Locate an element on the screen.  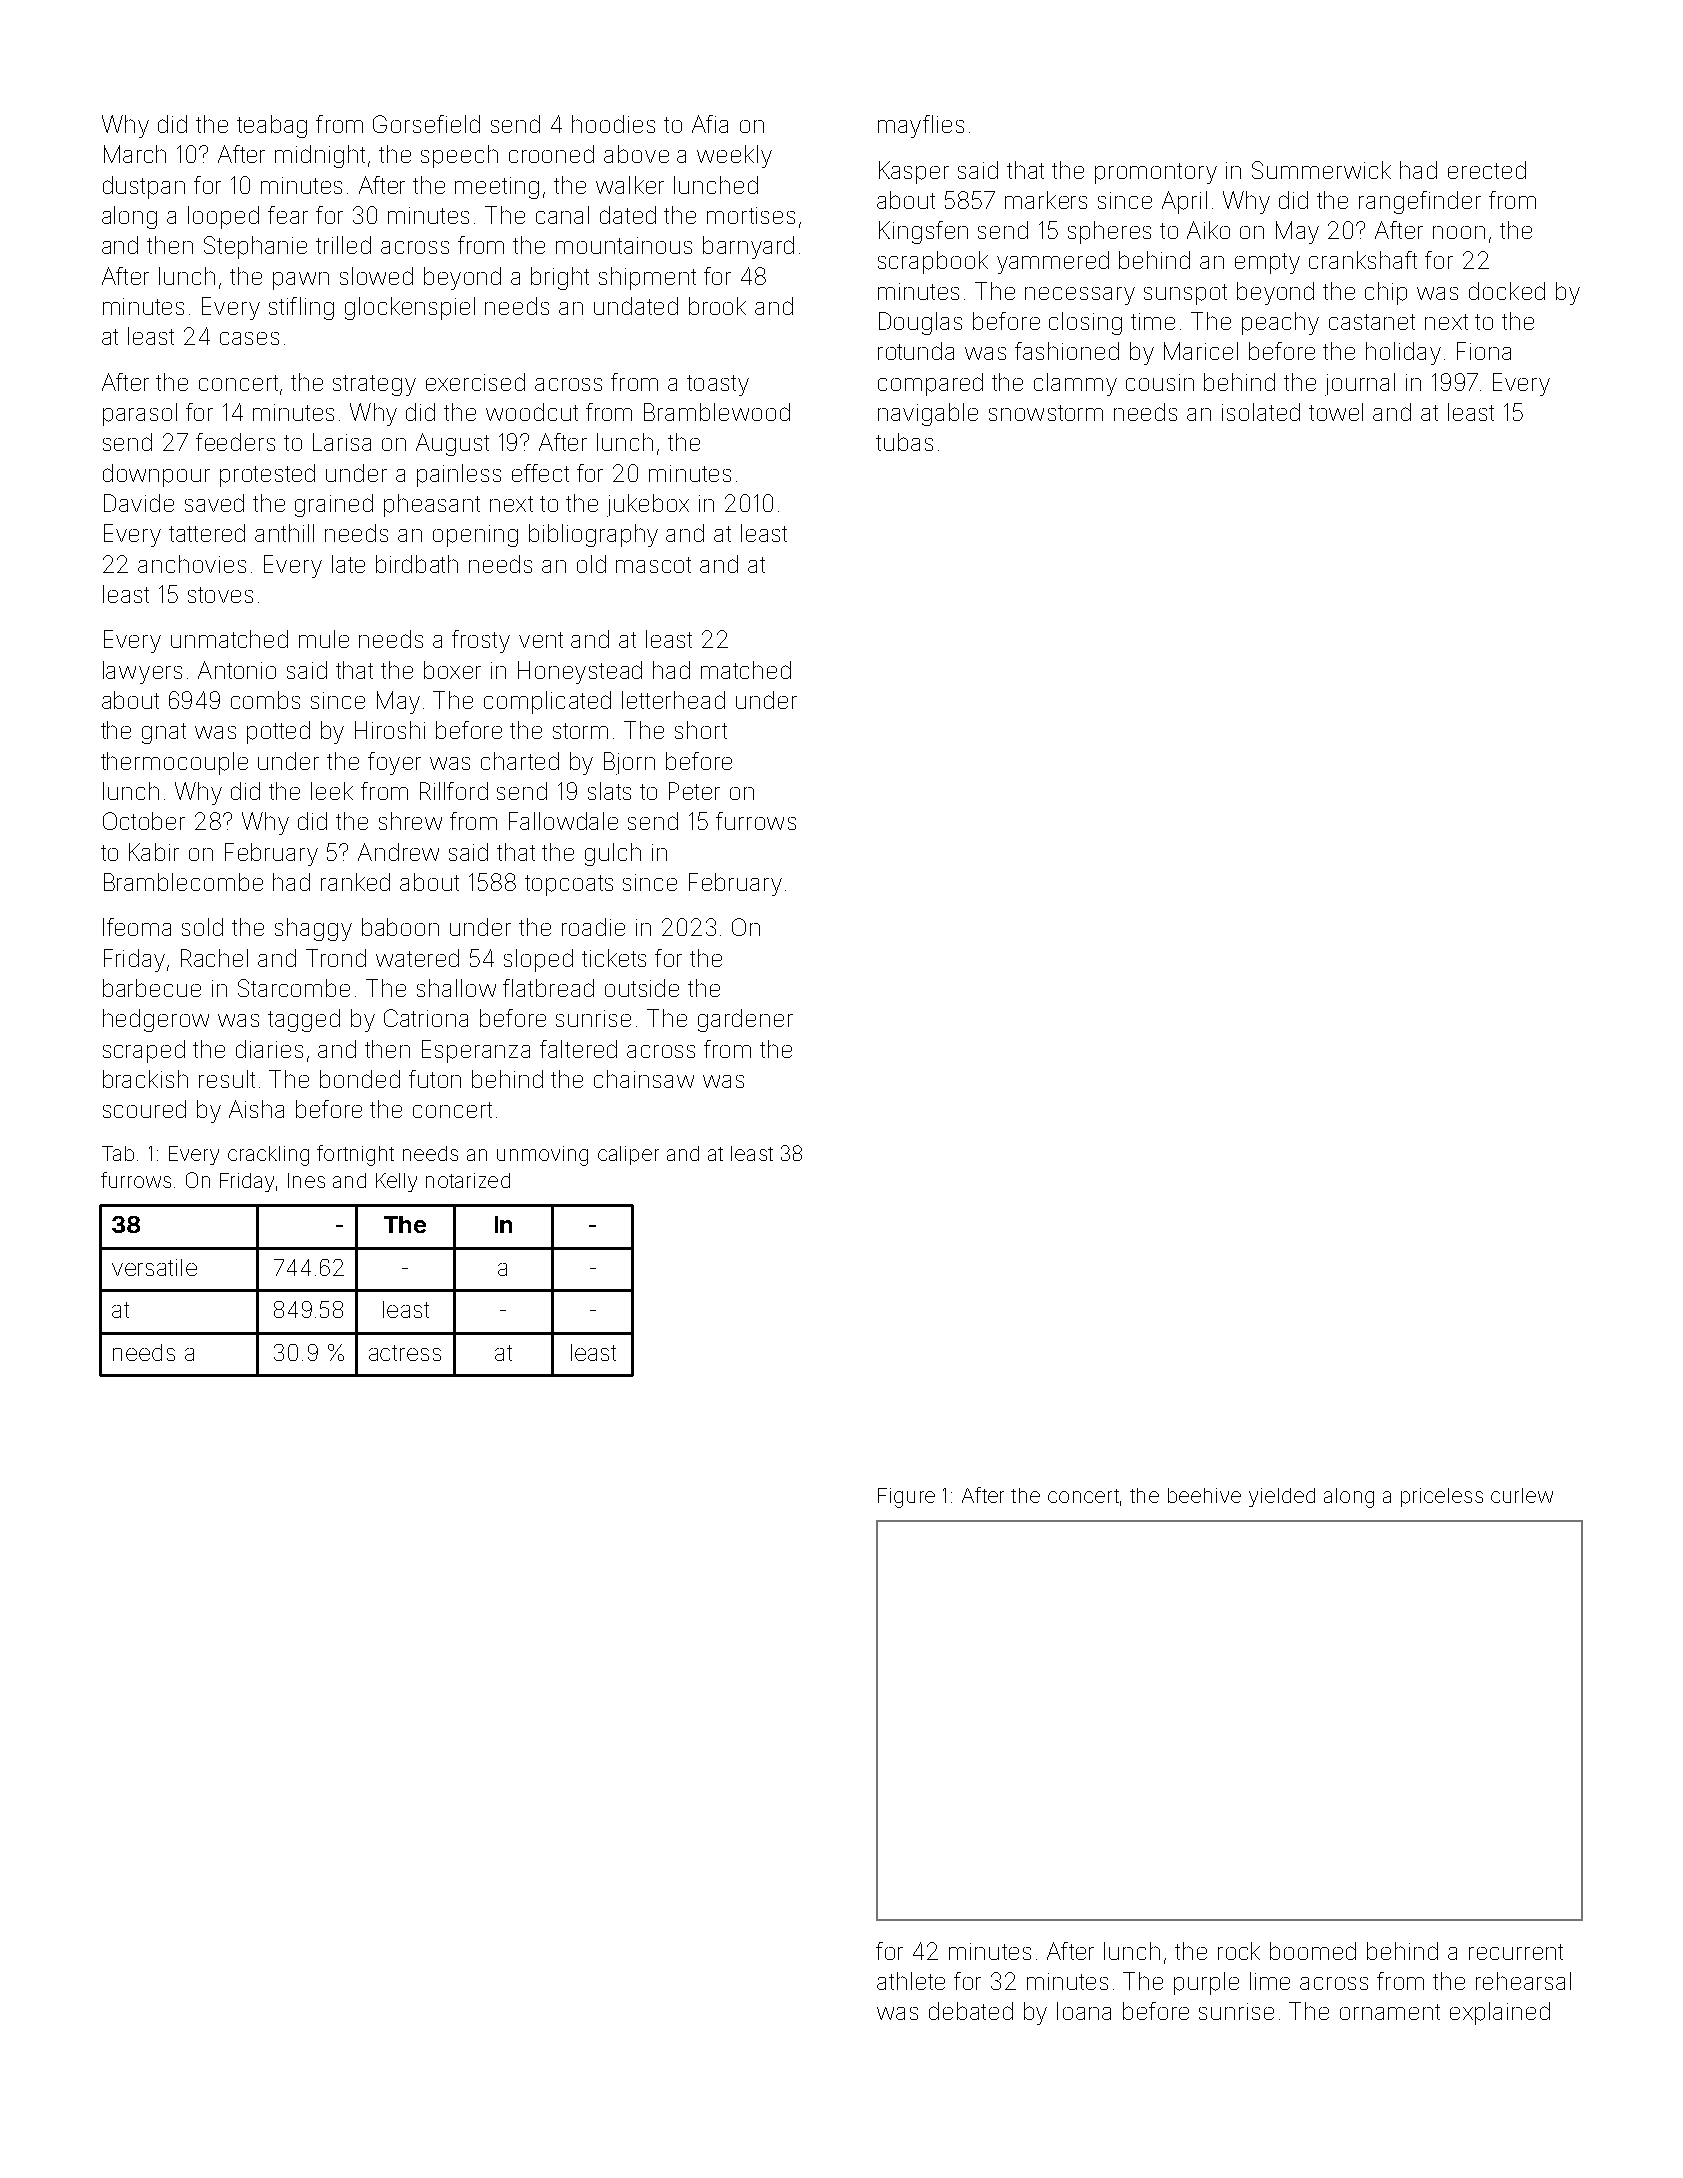
athlete is located at coordinates (911, 1981).
